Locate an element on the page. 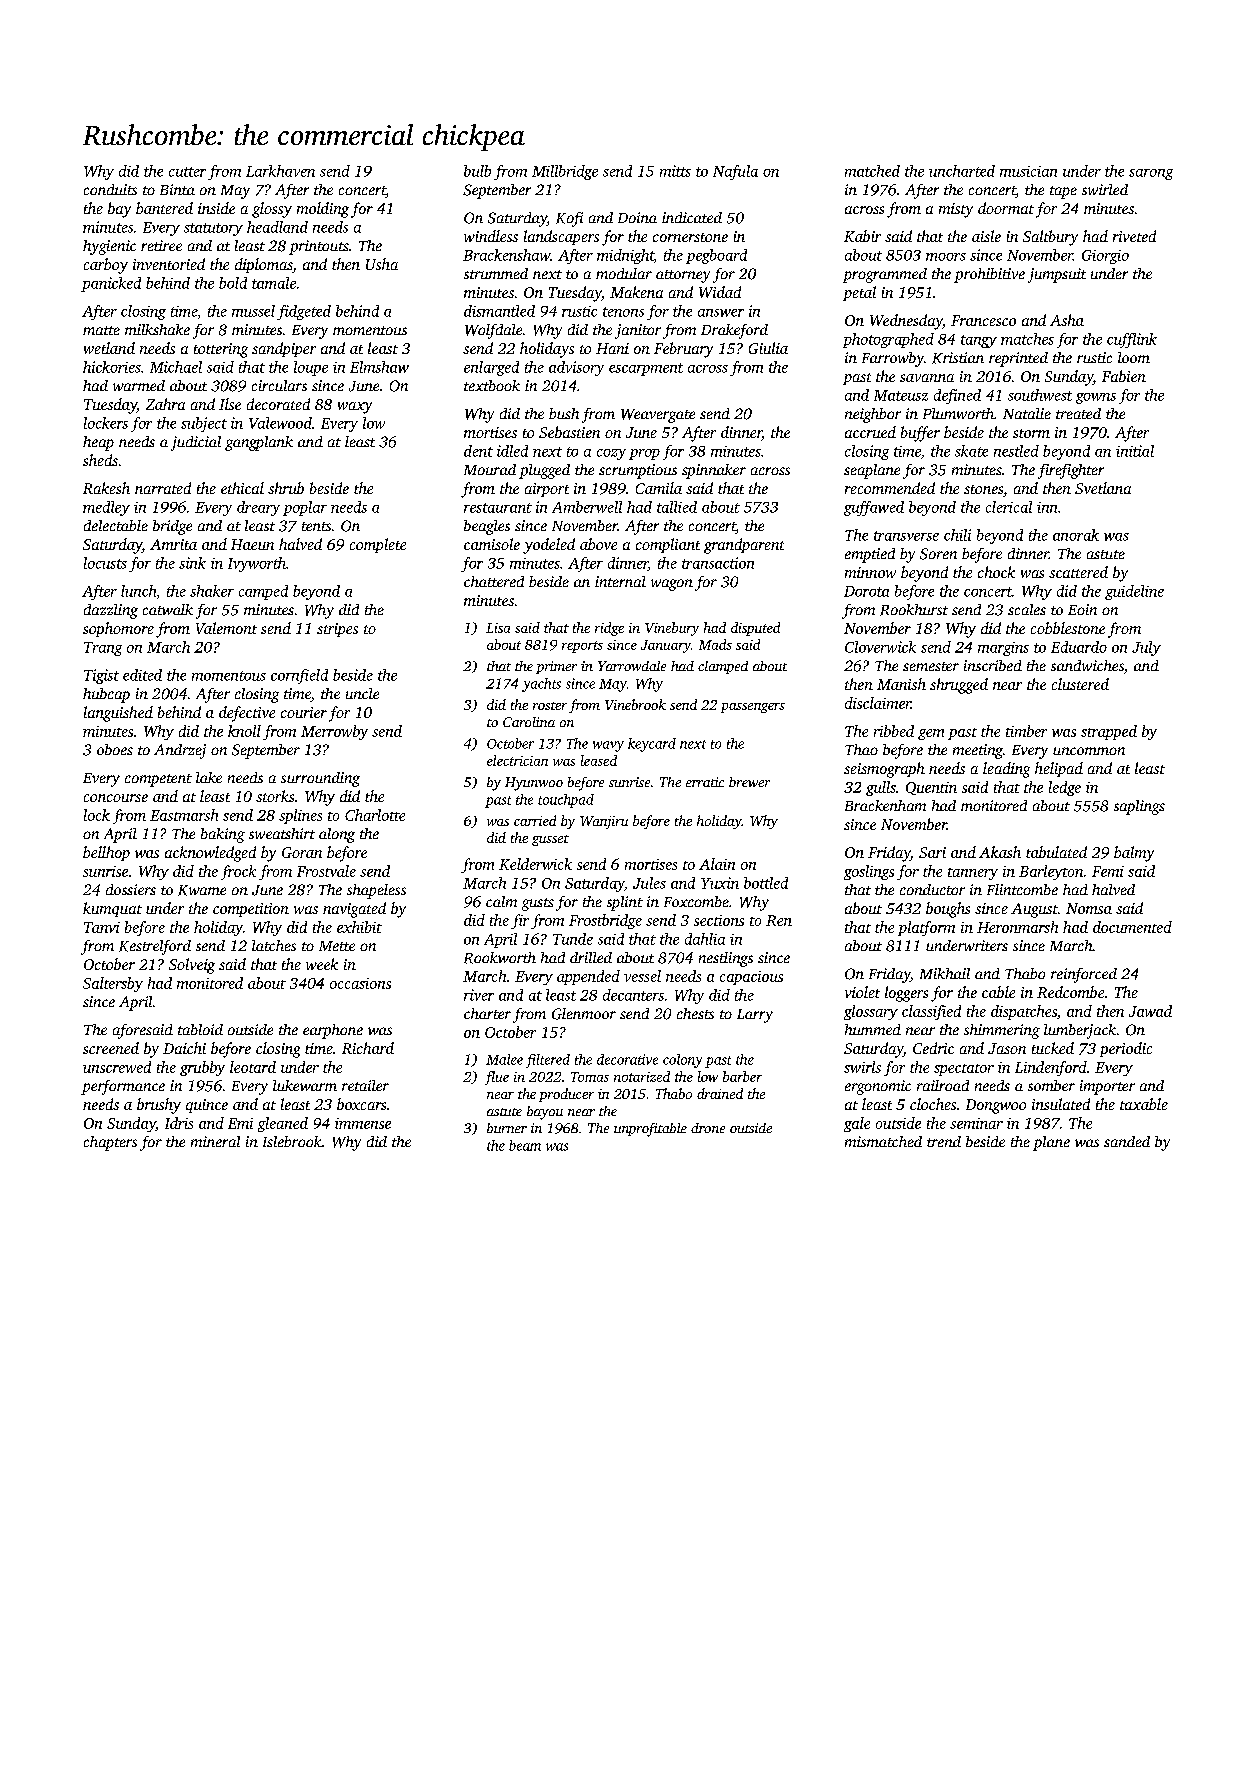  Giulia is located at coordinates (768, 348).
